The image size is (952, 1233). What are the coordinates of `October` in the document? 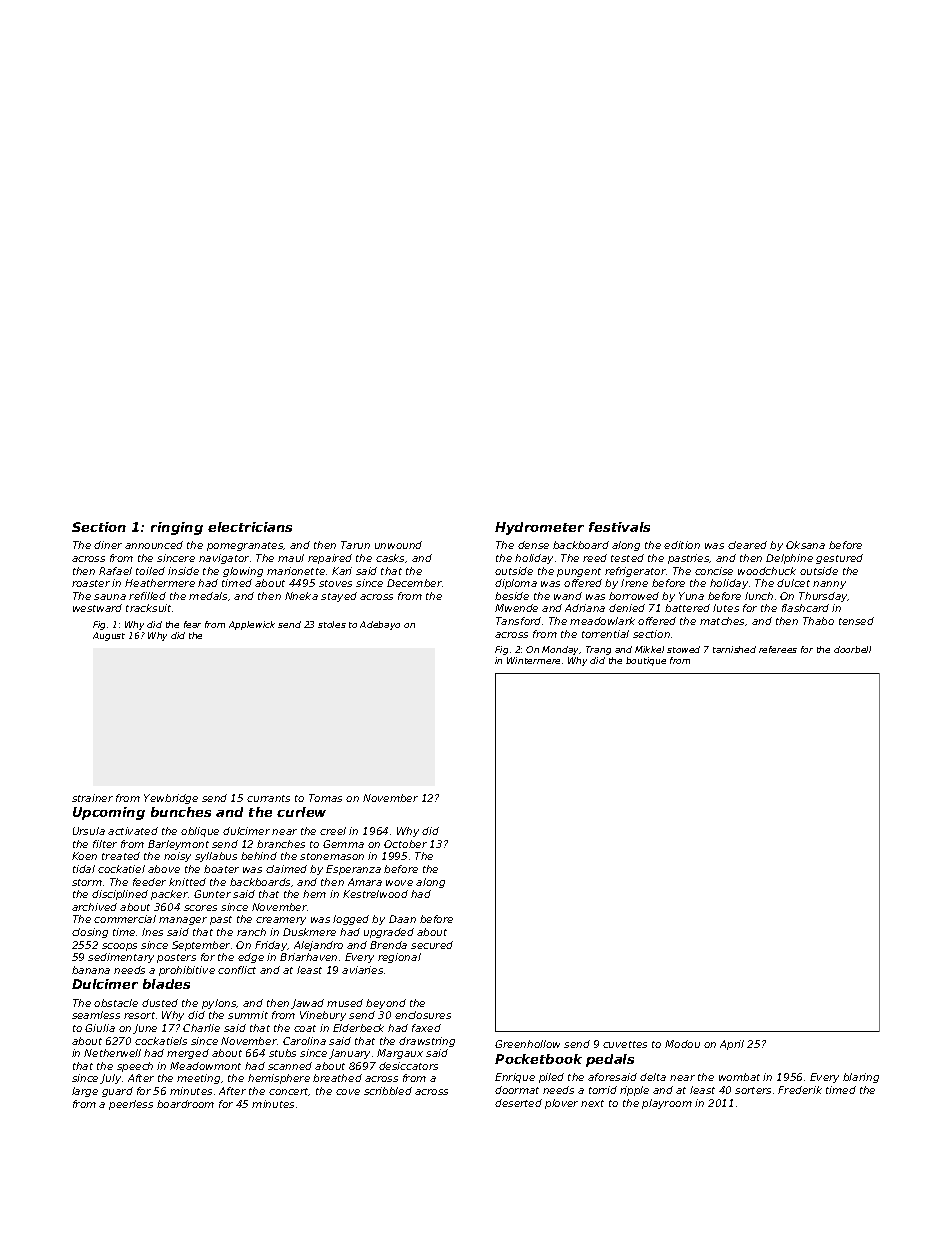 It's located at (405, 844).
